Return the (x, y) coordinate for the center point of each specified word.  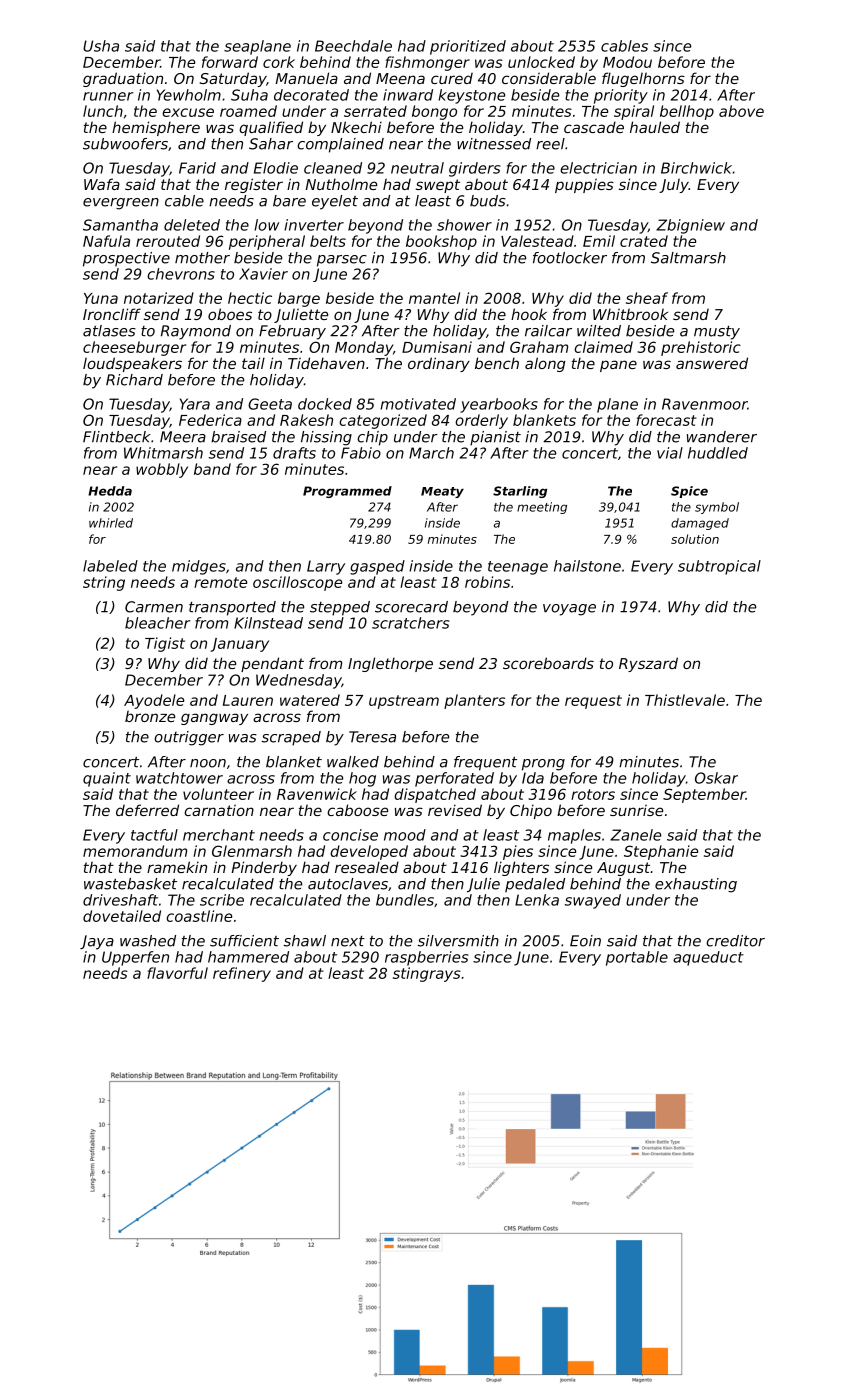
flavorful (177, 973)
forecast (666, 420)
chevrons (181, 274)
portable (637, 958)
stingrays (427, 974)
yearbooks (499, 405)
